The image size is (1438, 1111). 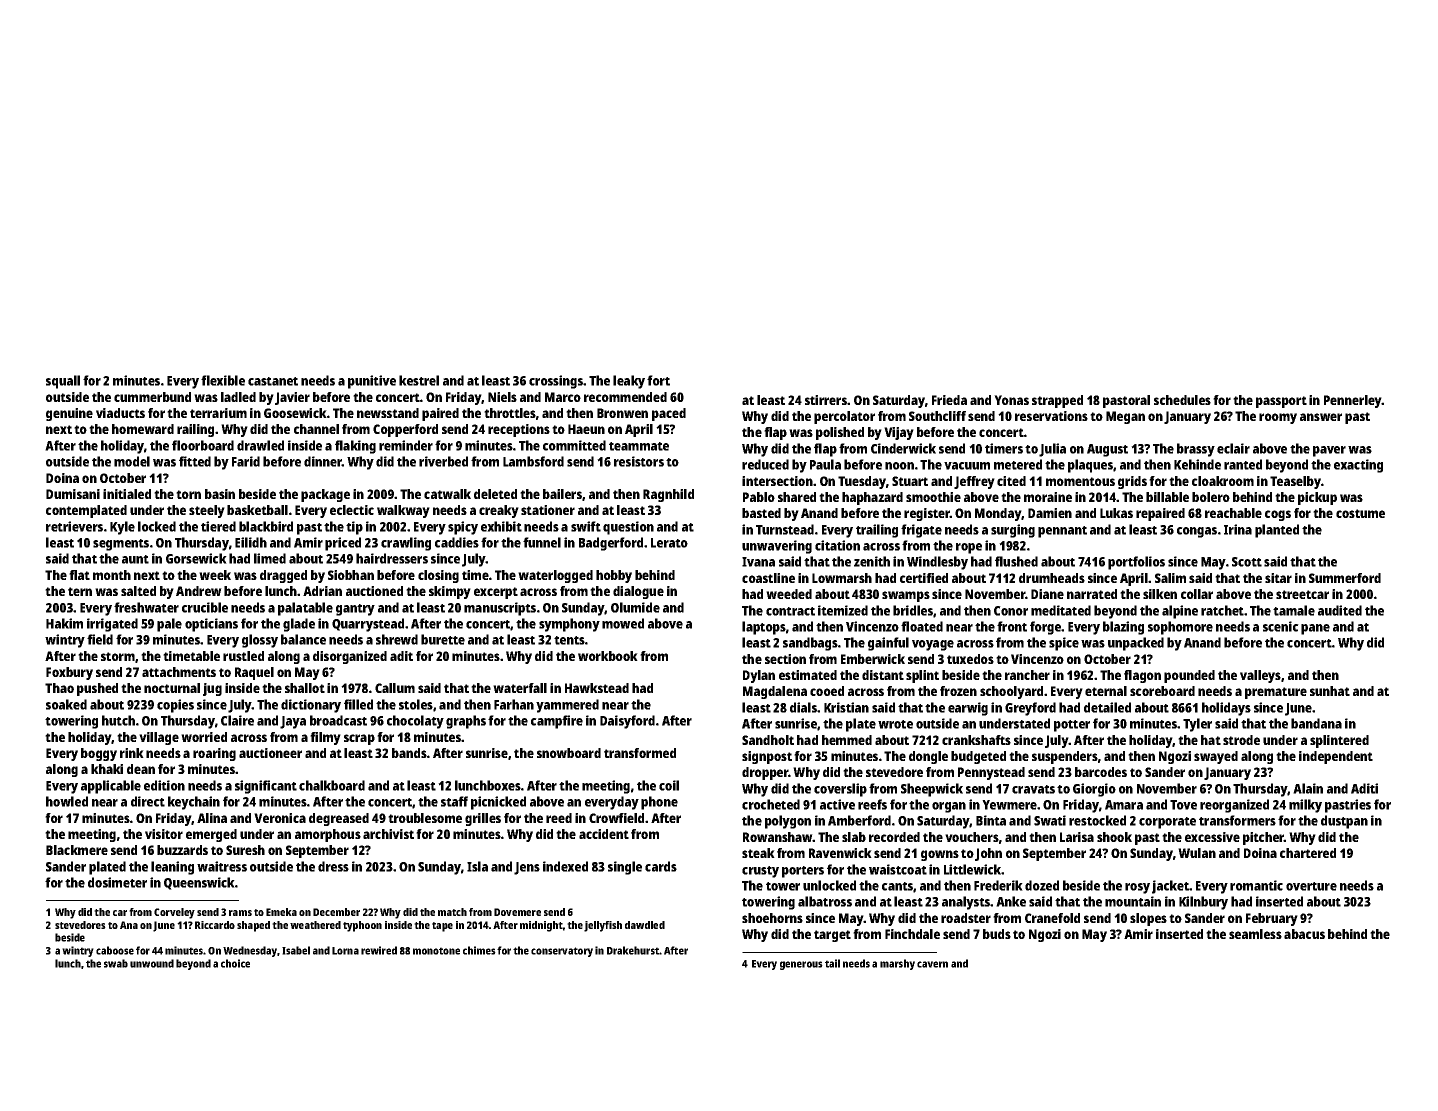 I want to click on Vijay, so click(x=899, y=433).
